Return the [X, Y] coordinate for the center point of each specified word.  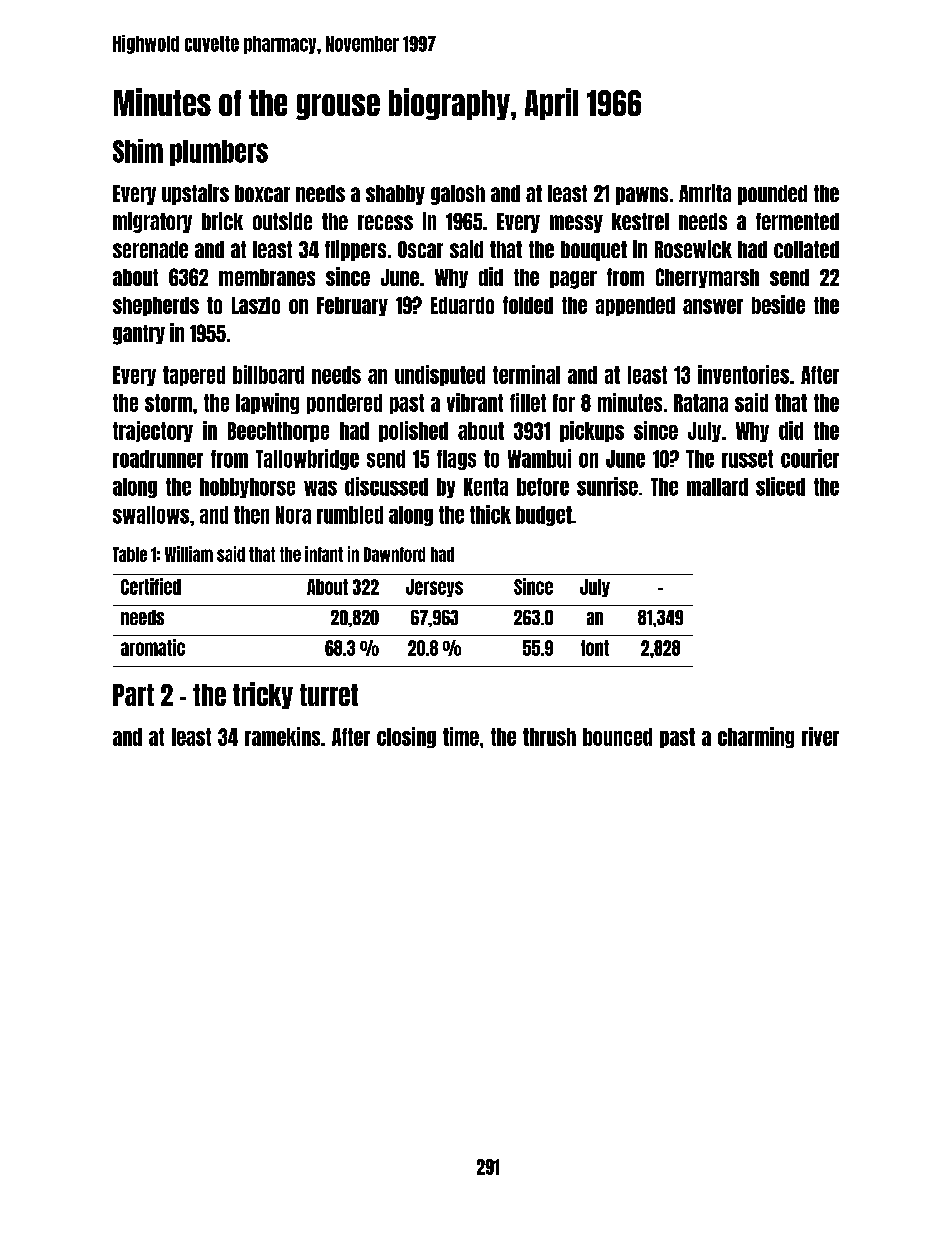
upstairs [195, 194]
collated [806, 249]
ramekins [282, 736]
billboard [268, 374]
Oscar [420, 249]
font [595, 648]
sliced [780, 486]
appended [635, 306]
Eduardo [462, 305]
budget [544, 516]
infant [324, 554]
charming [756, 737]
